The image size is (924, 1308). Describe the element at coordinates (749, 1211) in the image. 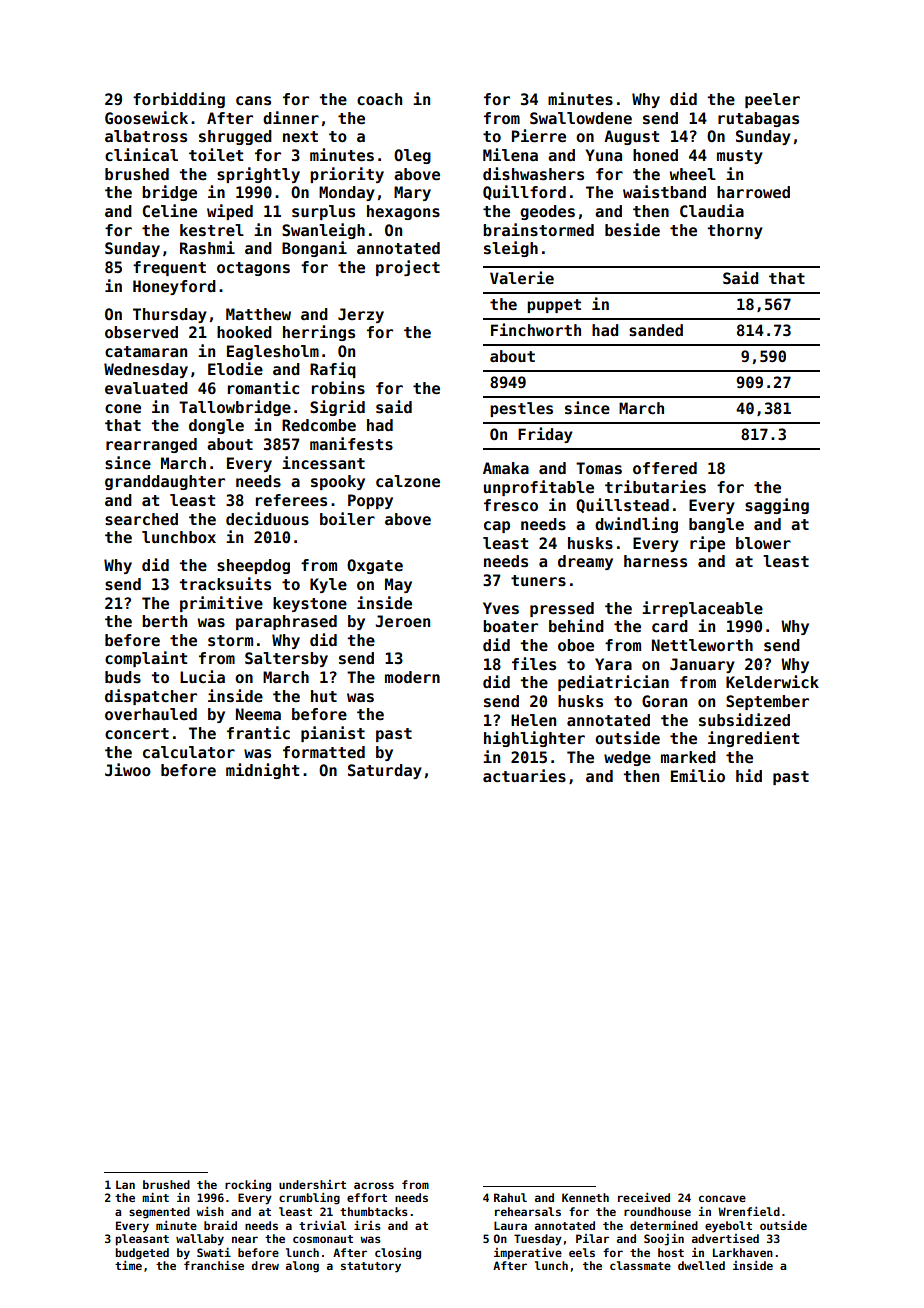

I see `Wrenfield` at that location.
